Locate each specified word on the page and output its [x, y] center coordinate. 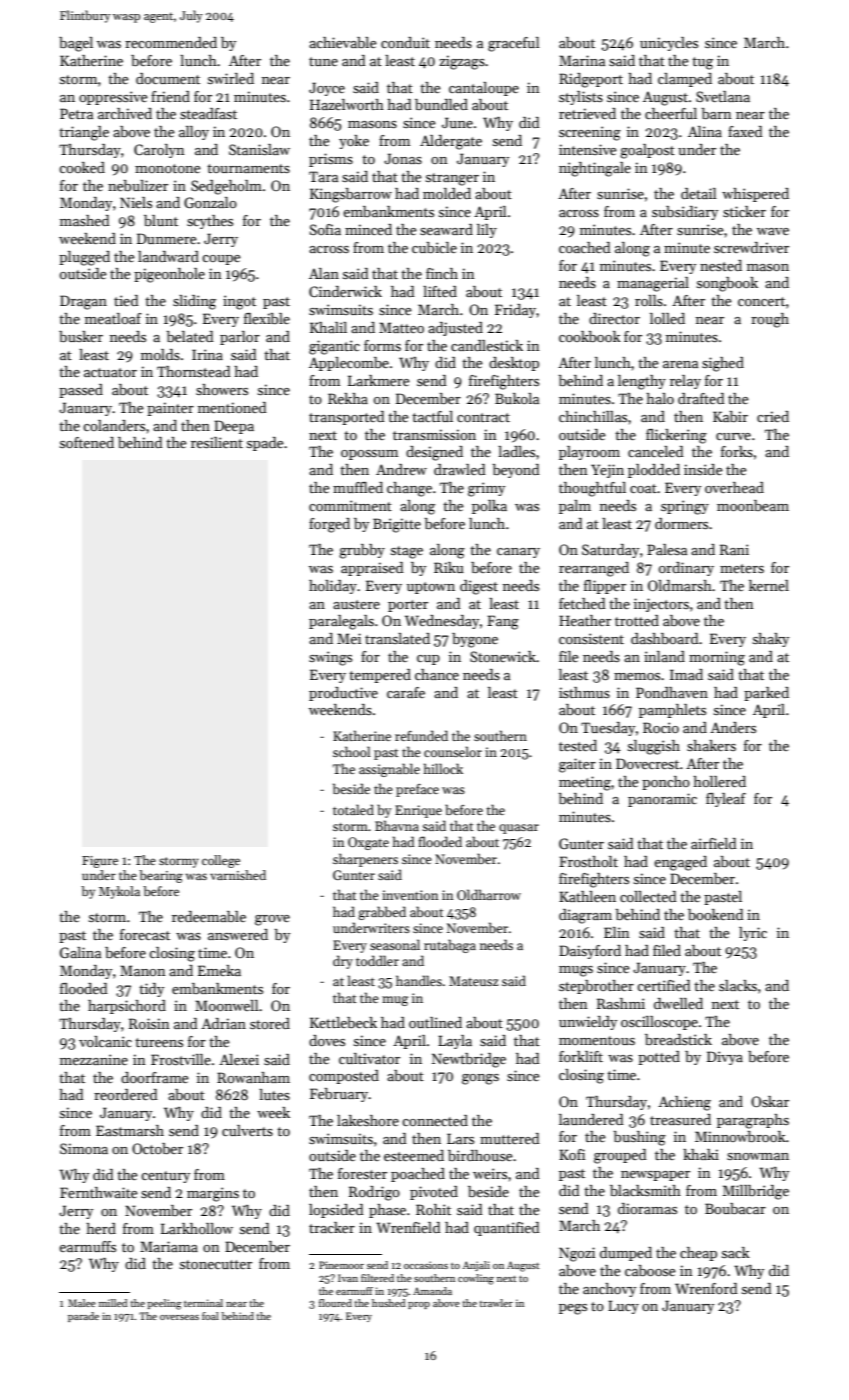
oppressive [113, 98]
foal [210, 1316]
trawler [496, 1303]
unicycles [669, 44]
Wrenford [706, 1288]
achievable [343, 42]
